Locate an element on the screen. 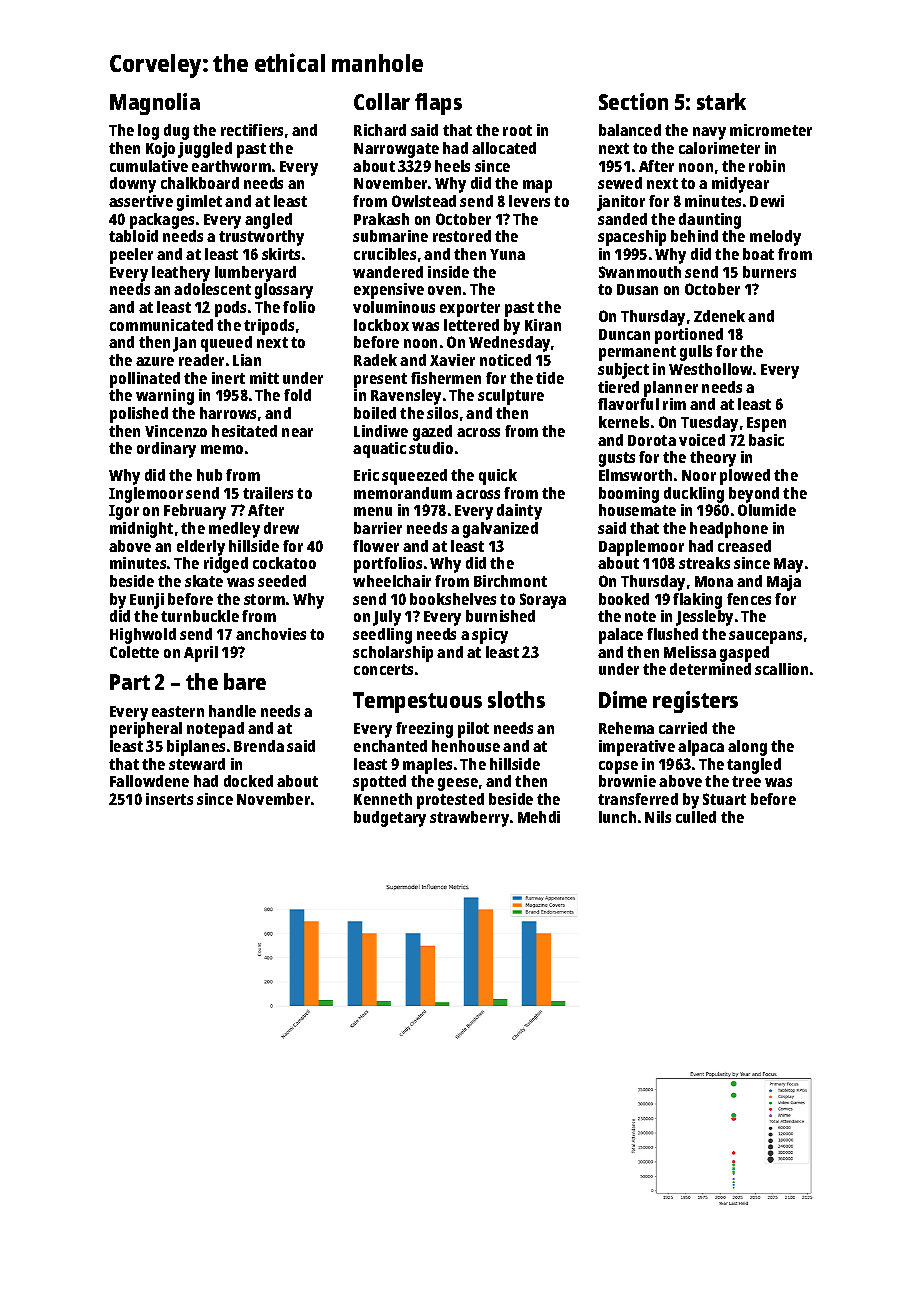 This screenshot has width=924, height=1308. Zdenek is located at coordinates (719, 316).
